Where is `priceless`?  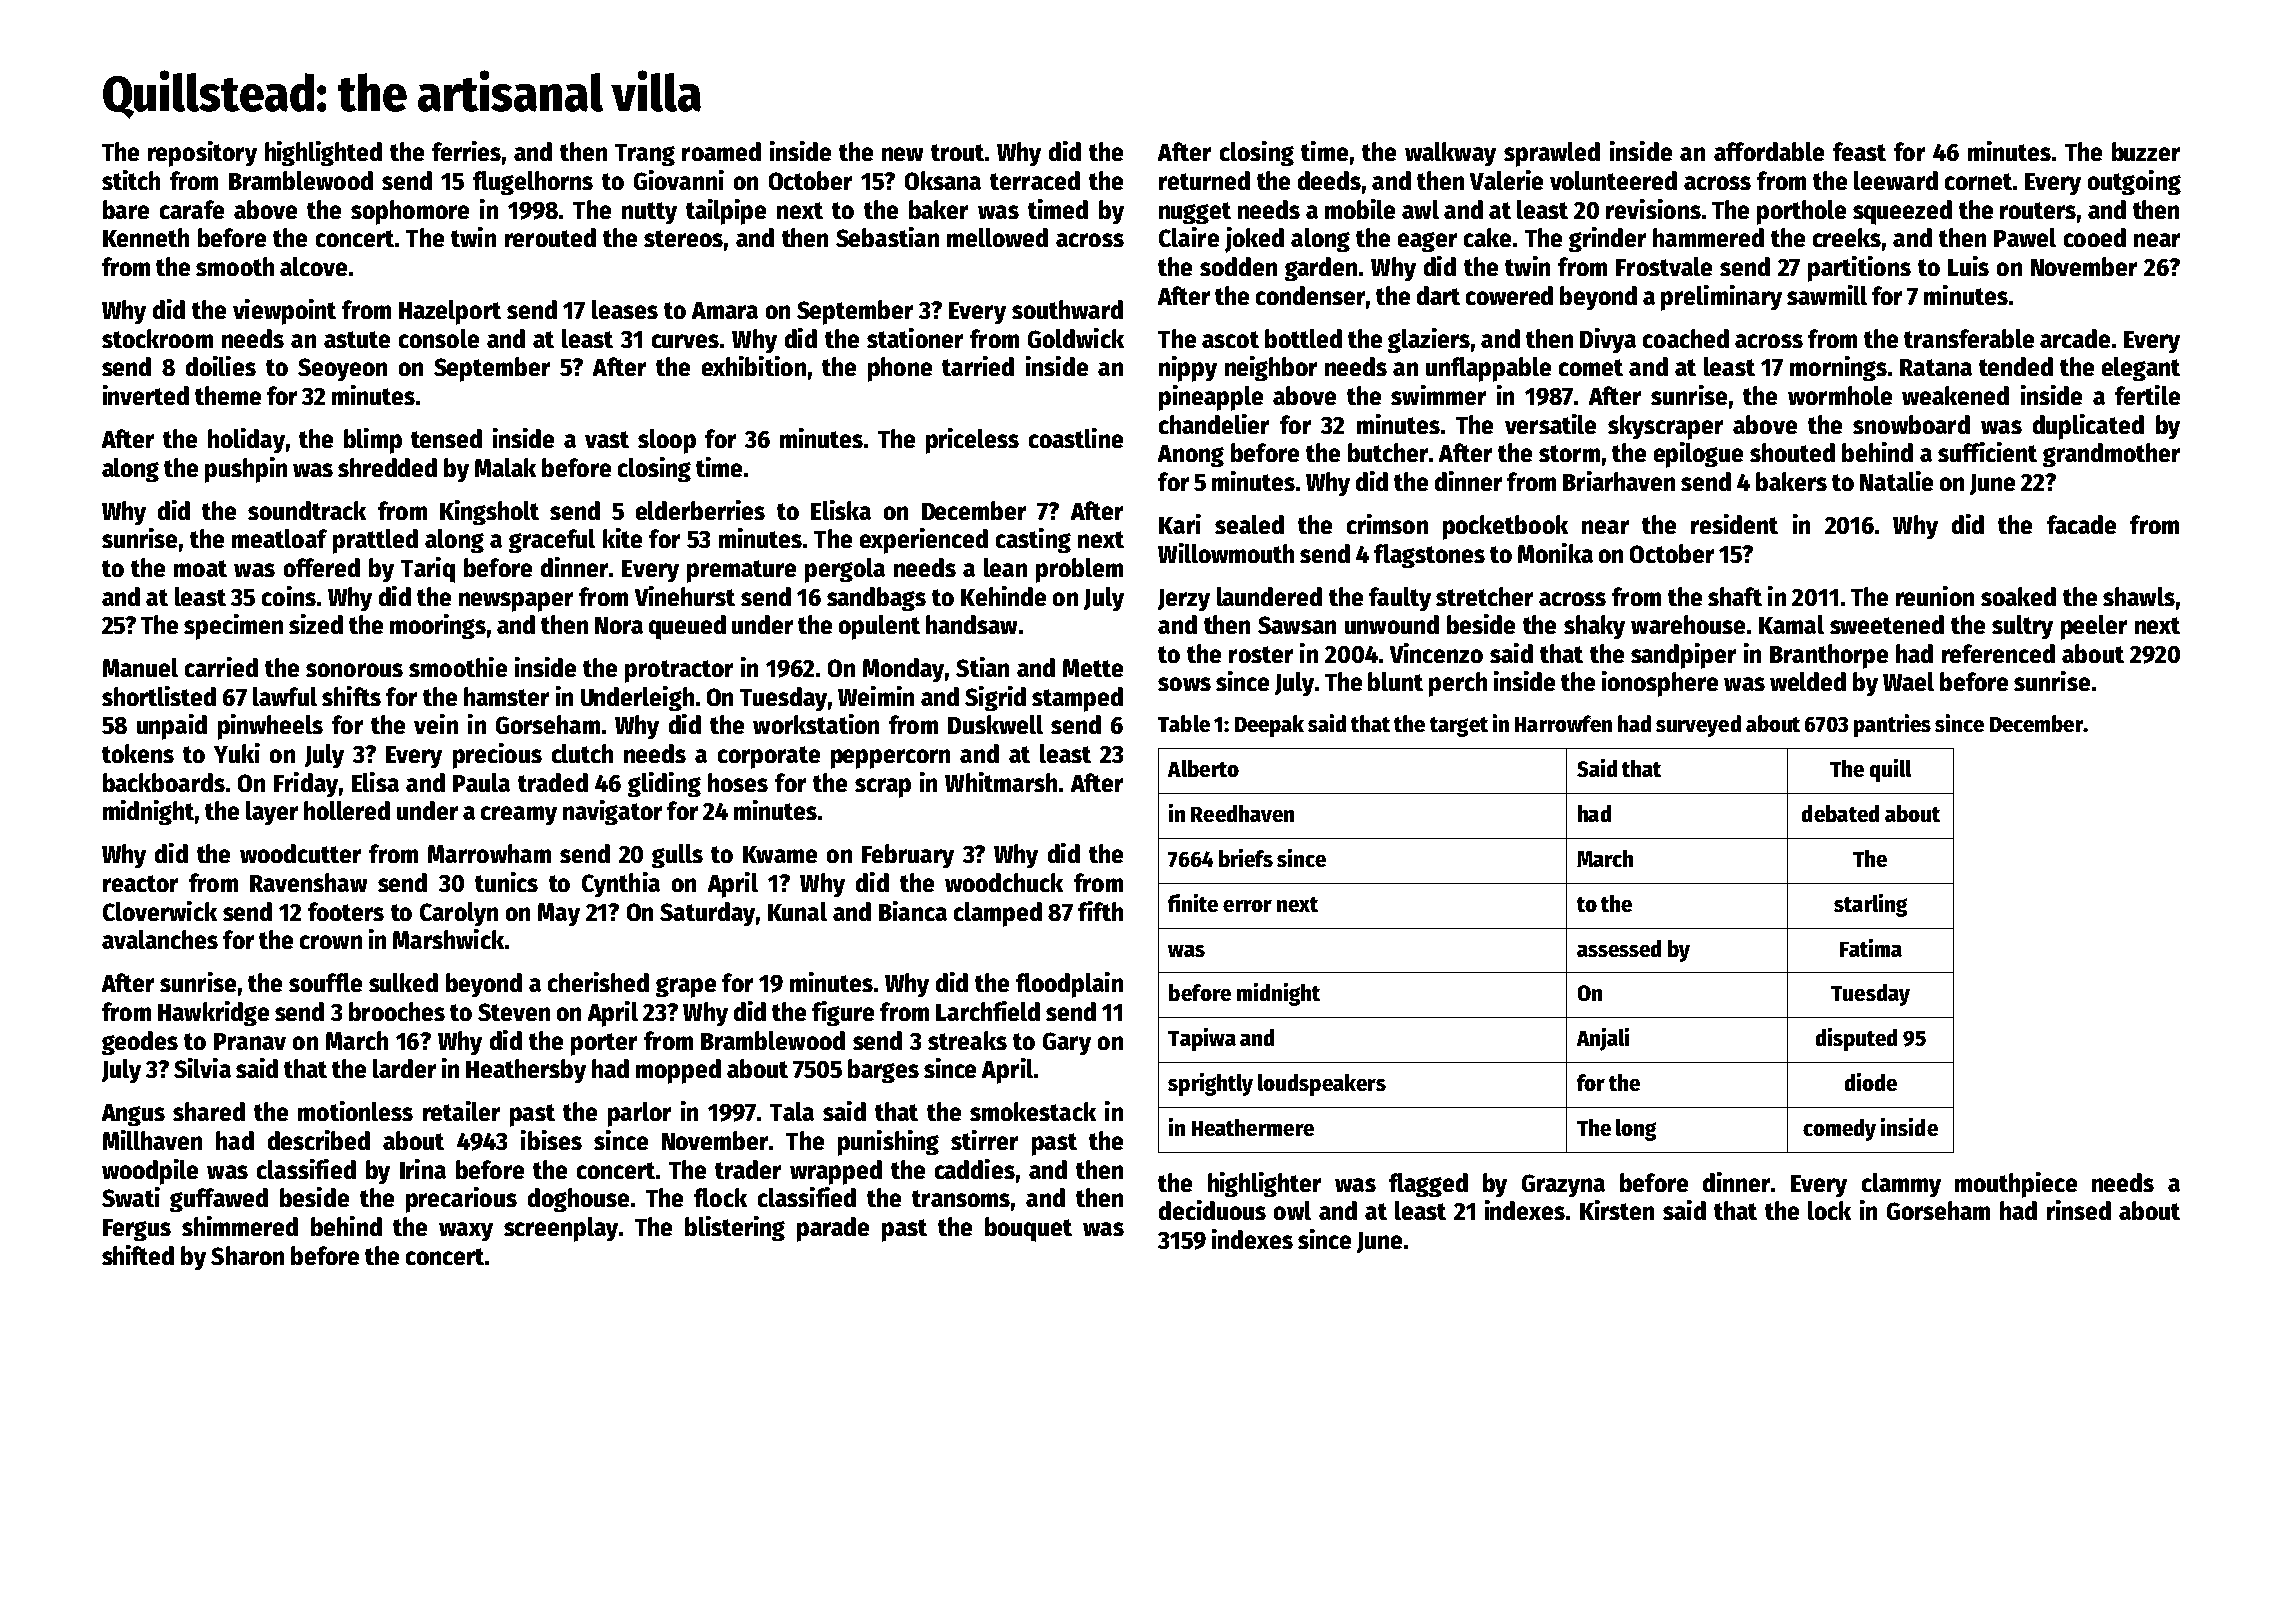 priceless is located at coordinates (972, 441).
